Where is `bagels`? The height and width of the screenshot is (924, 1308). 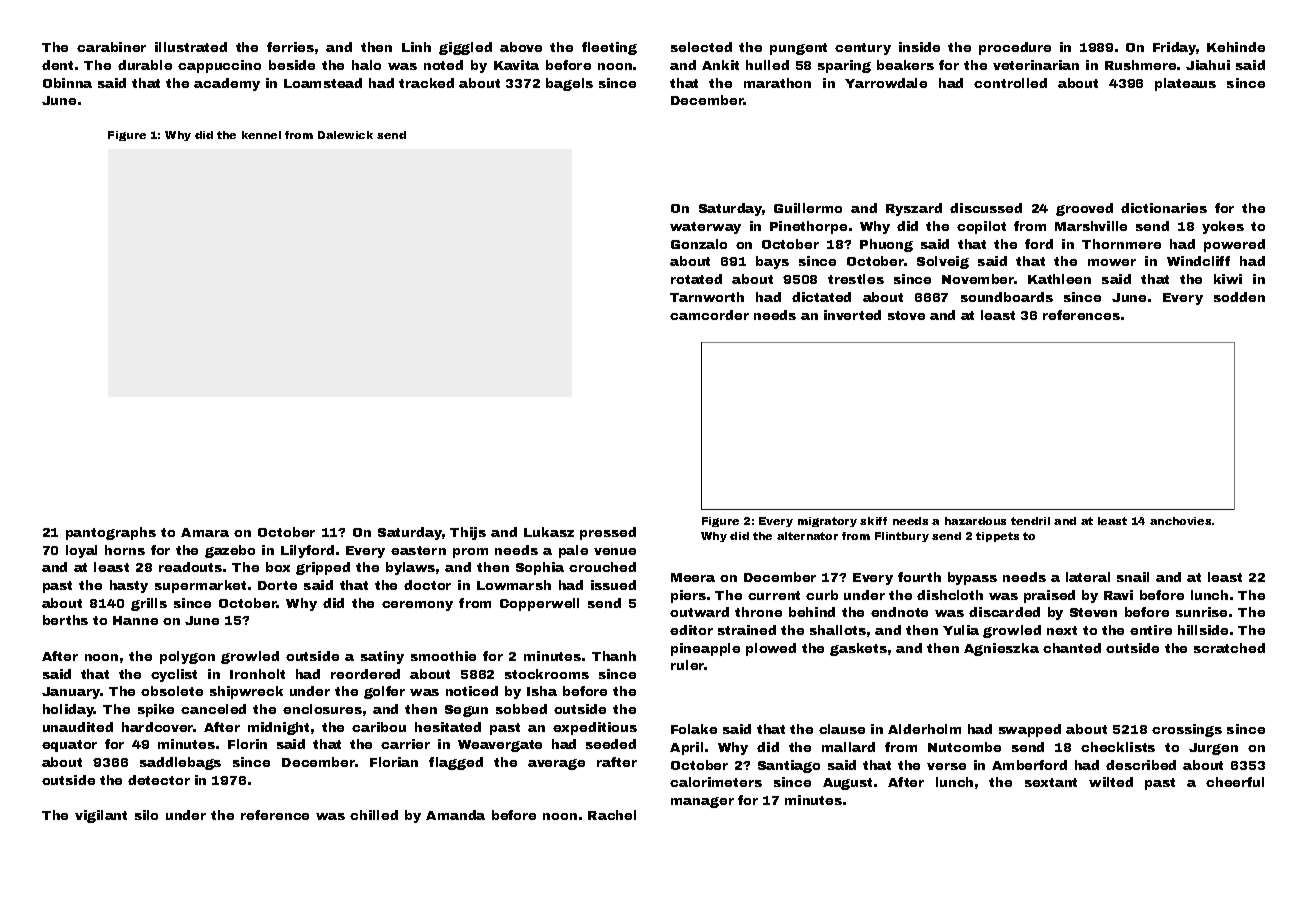 bagels is located at coordinates (569, 84).
